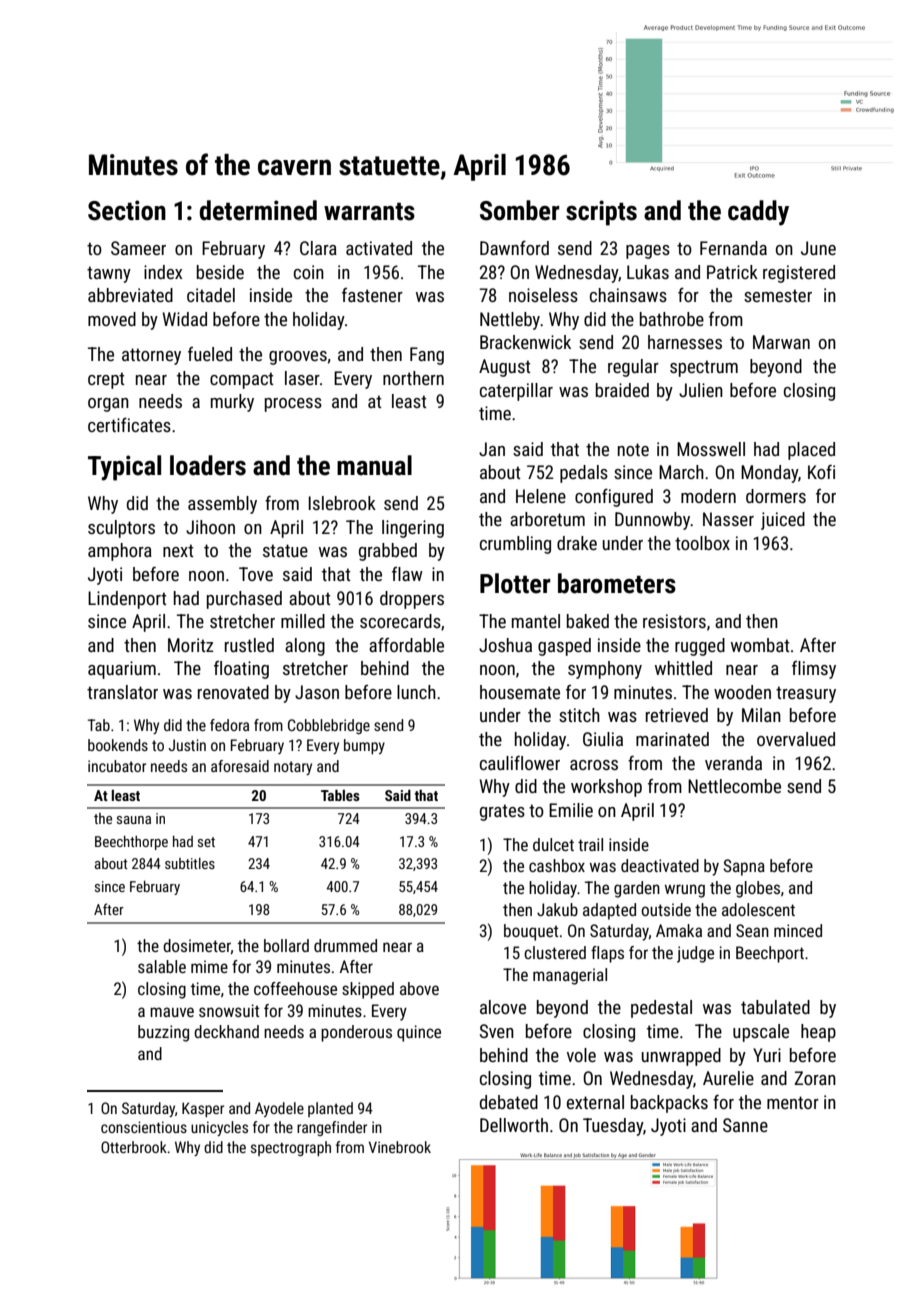  Describe the element at coordinates (806, 694) in the screenshot. I see `treasury` at that location.
